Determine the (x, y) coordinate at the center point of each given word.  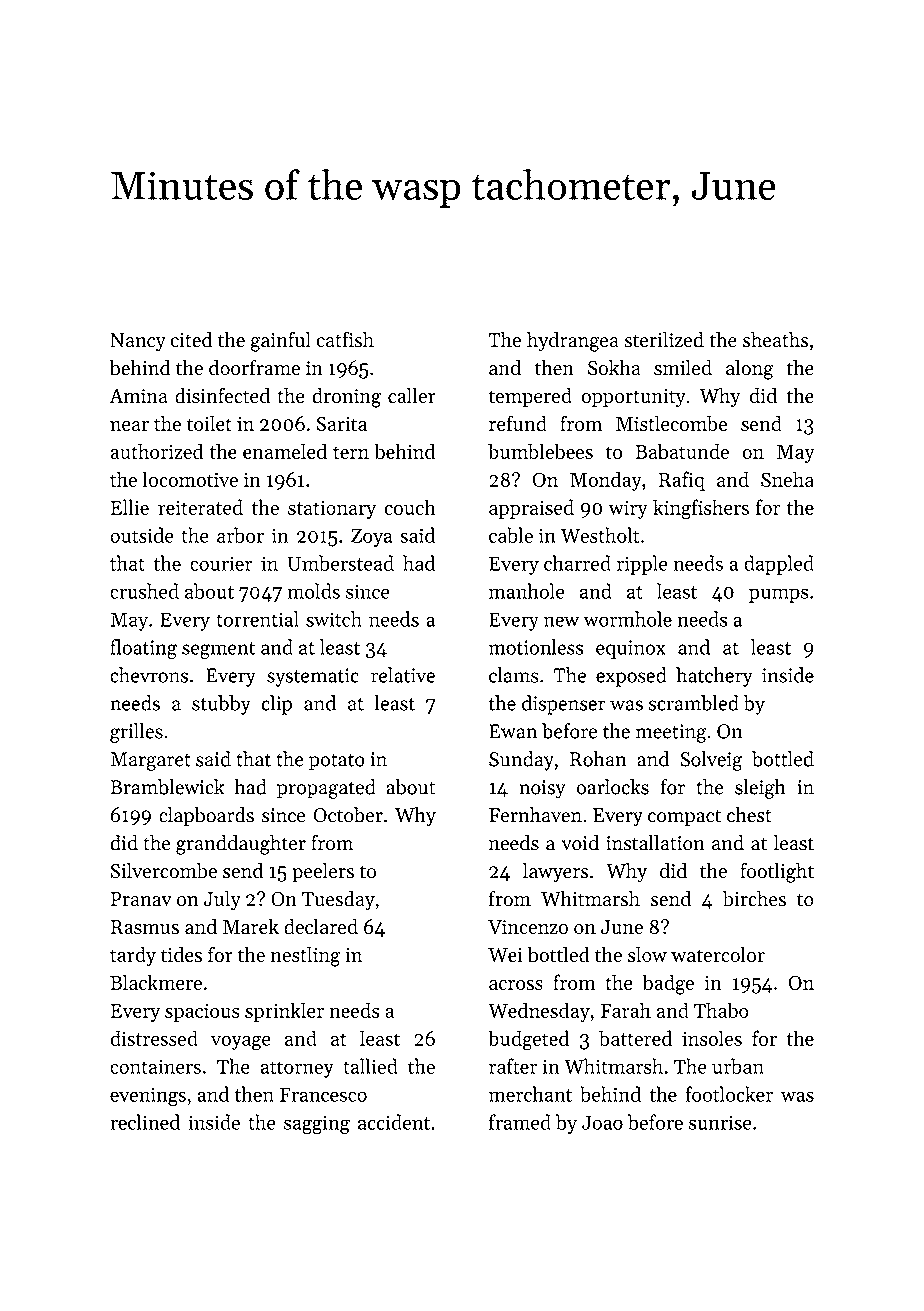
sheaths (776, 340)
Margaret (151, 761)
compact (684, 818)
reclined (145, 1122)
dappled (779, 565)
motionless (536, 647)
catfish (345, 339)
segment (218, 650)
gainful (281, 341)
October (348, 815)
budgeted (528, 1040)
